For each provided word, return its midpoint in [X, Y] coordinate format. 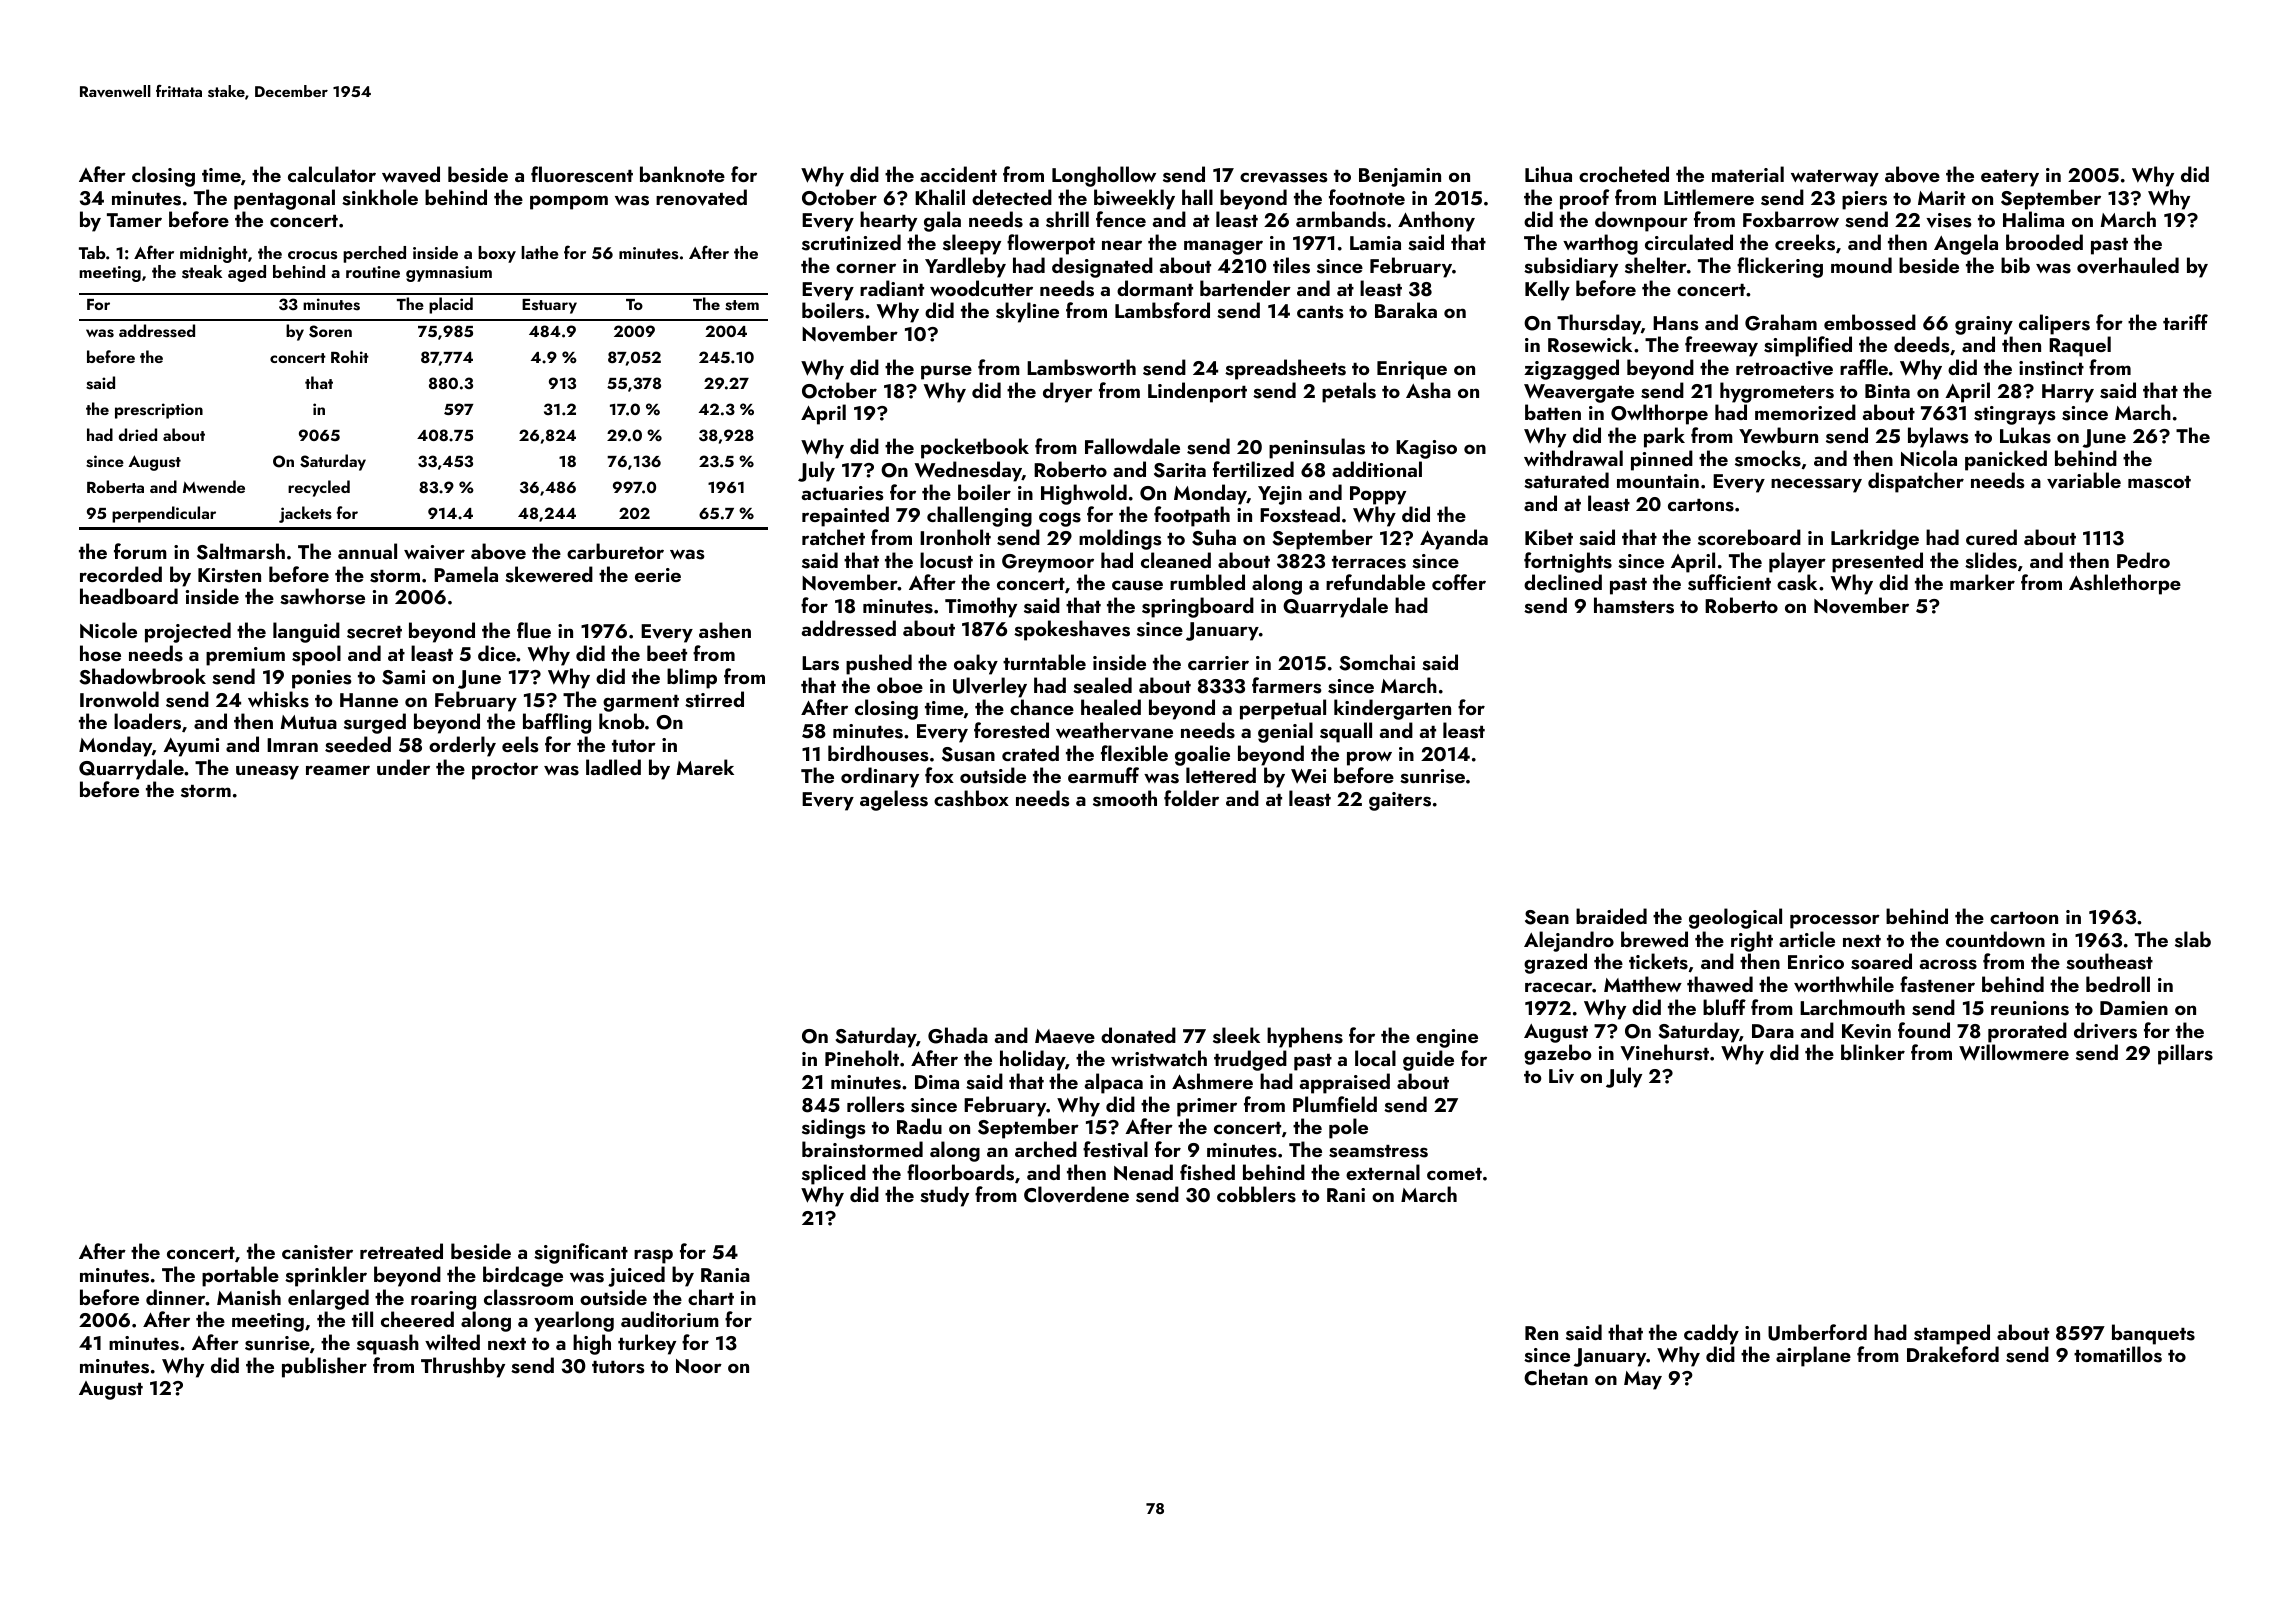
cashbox [971, 798]
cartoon [2024, 918]
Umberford [1817, 1332]
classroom [528, 1297]
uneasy [267, 772]
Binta [1887, 391]
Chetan [1556, 1377]
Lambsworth [1081, 367]
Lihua [1548, 174]
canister [317, 1252]
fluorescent [582, 174]
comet [1454, 1174]
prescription [159, 411]
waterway [1835, 178]
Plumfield [1335, 1104]
